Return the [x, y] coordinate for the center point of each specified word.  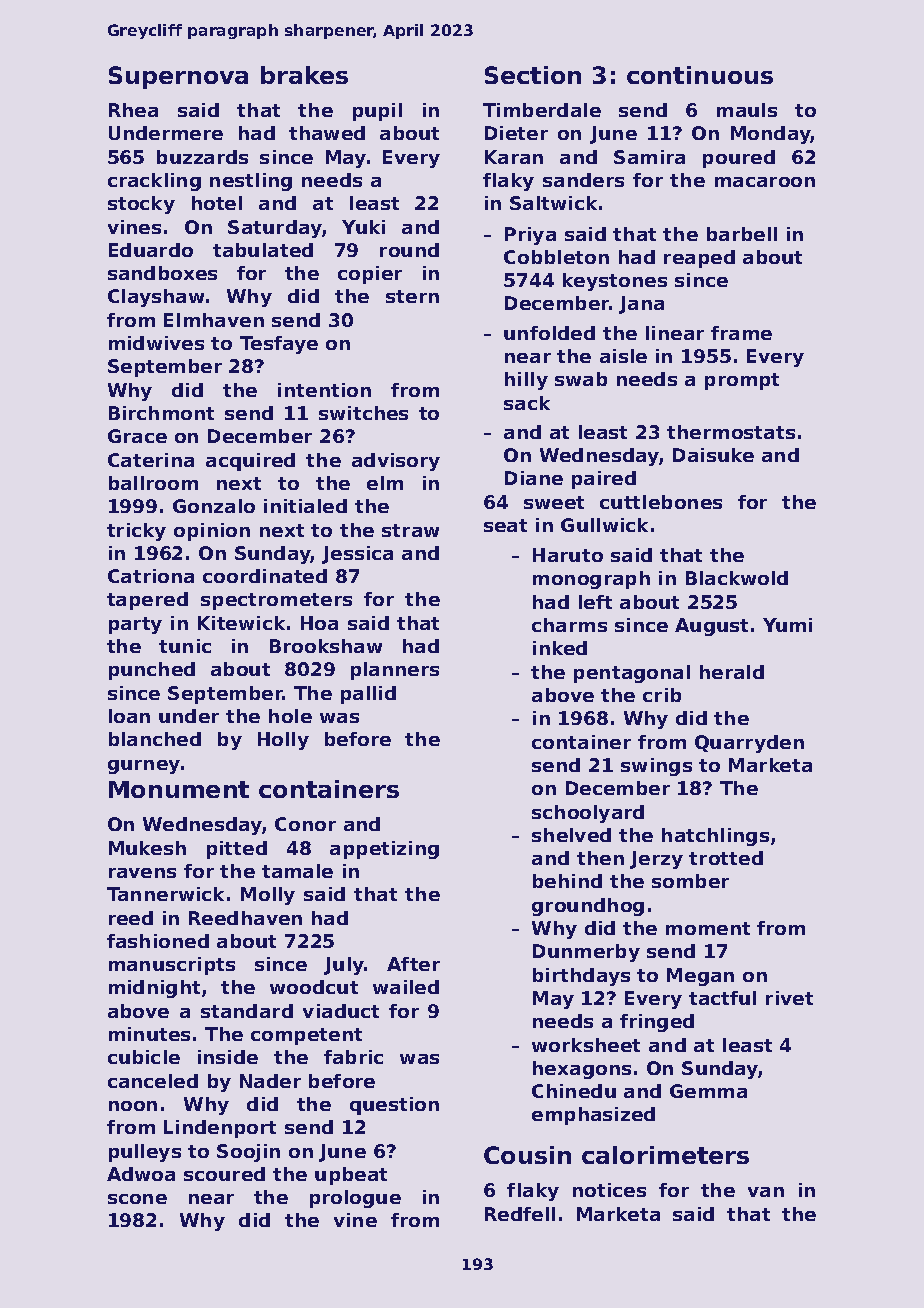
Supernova [178, 77]
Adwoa [141, 1174]
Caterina [151, 460]
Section [533, 75]
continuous [700, 75]
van [766, 1192]
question [394, 1106]
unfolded [549, 333]
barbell [742, 234]
